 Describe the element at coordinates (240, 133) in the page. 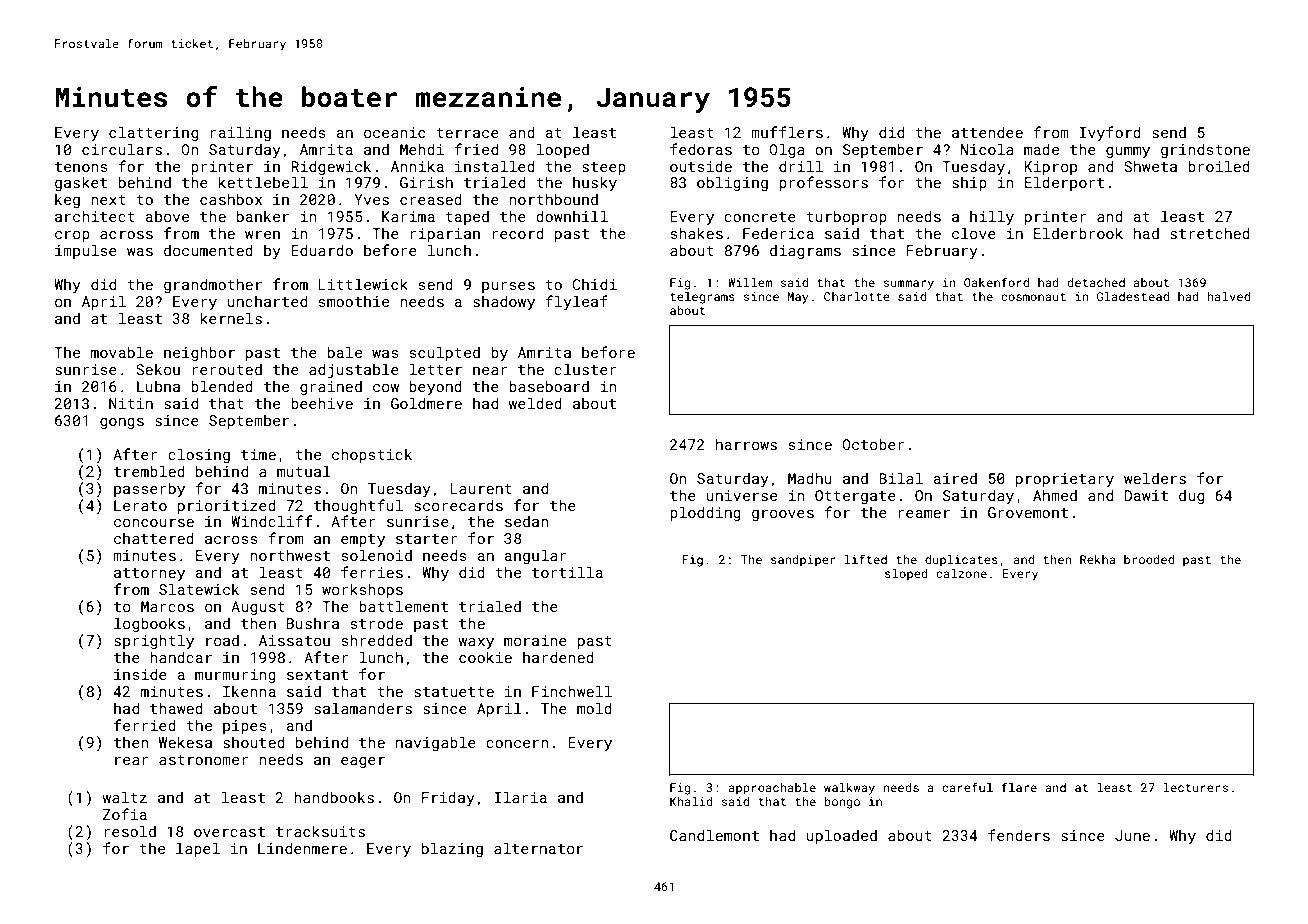

I see `railing` at that location.
